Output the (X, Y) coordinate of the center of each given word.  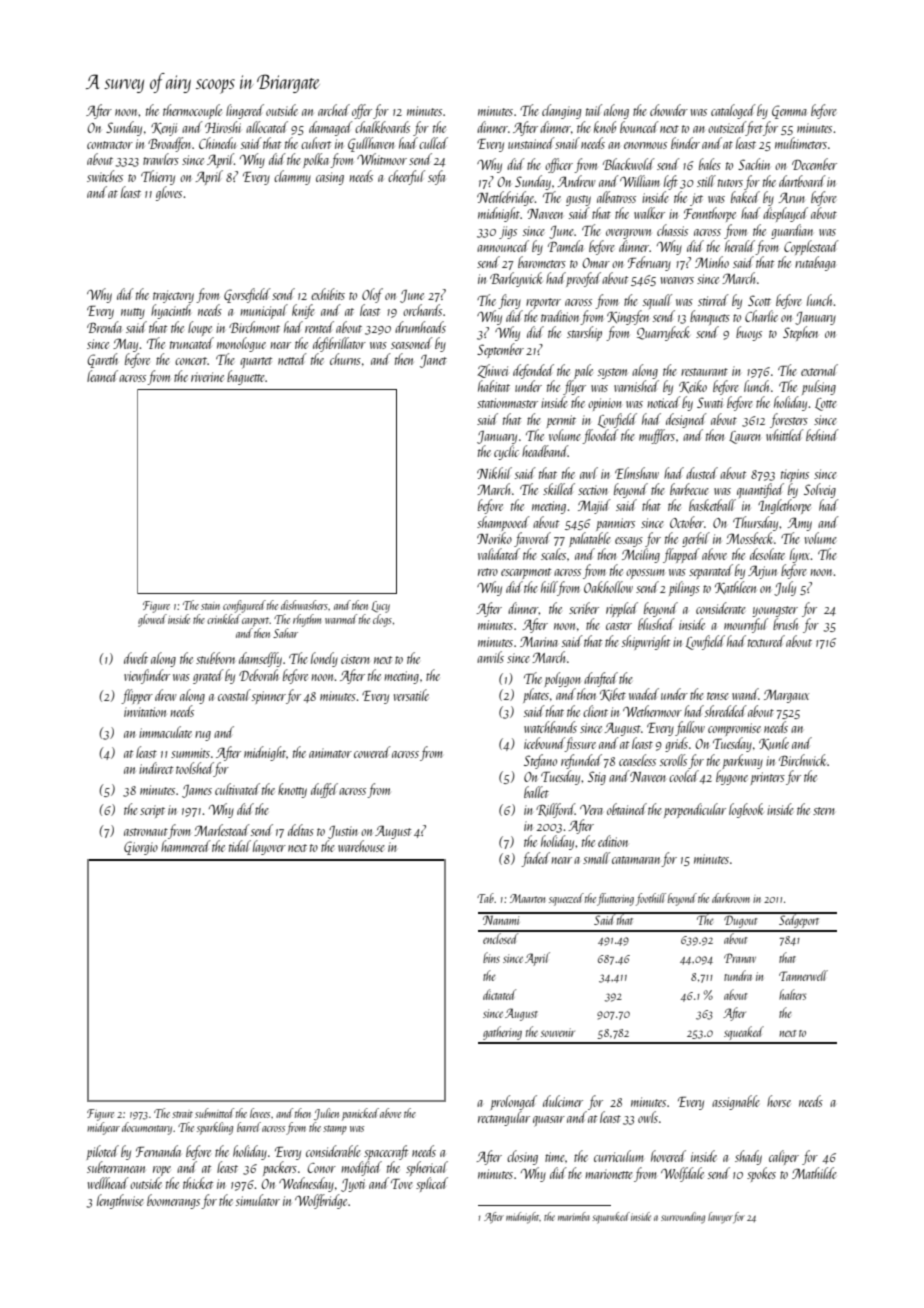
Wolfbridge (321, 1201)
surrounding (683, 1218)
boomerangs (173, 1201)
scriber (584, 608)
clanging (561, 111)
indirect (156, 768)
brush (785, 624)
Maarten (527, 898)
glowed (152, 620)
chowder (669, 110)
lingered (245, 111)
